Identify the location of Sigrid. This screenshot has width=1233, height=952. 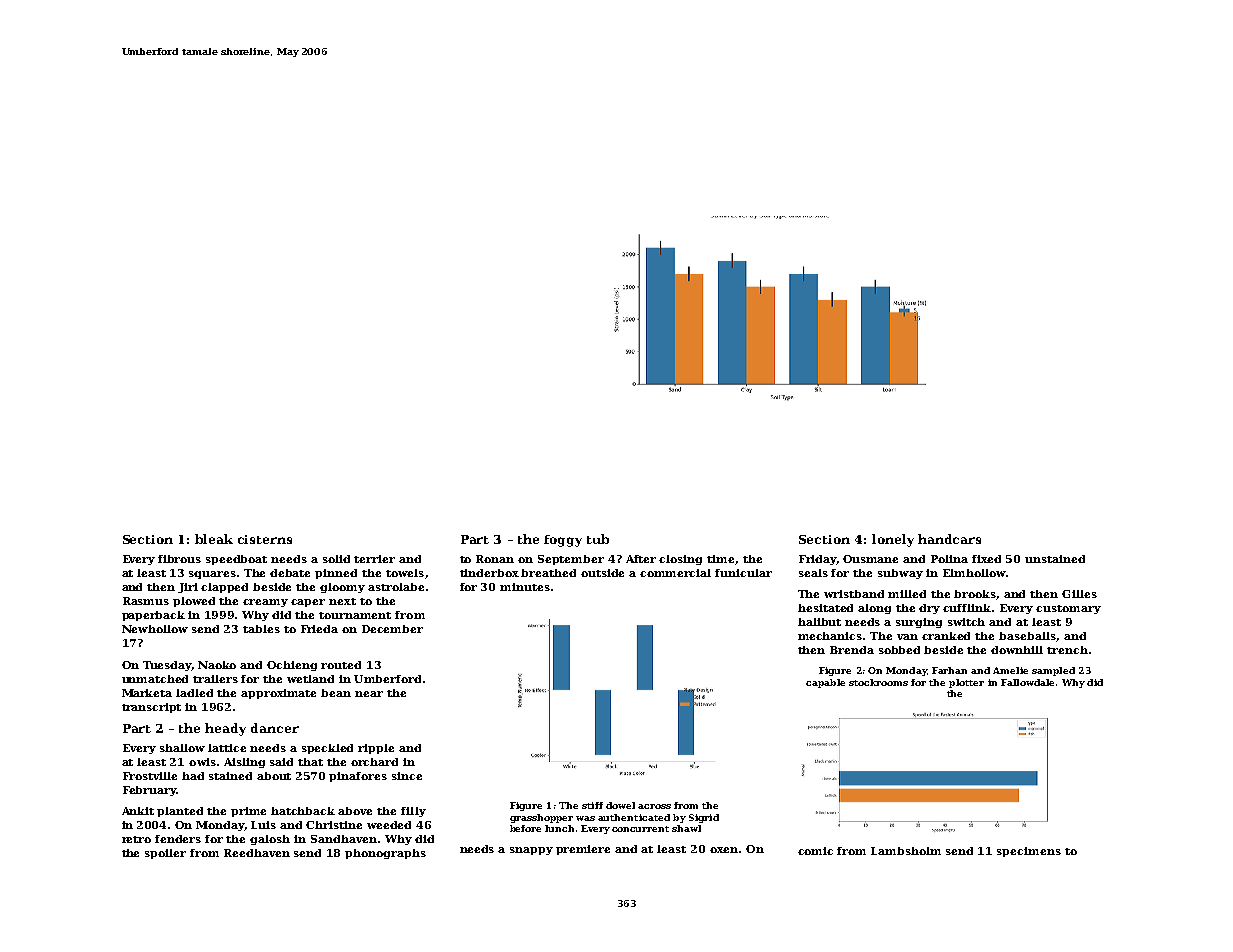
(704, 818).
